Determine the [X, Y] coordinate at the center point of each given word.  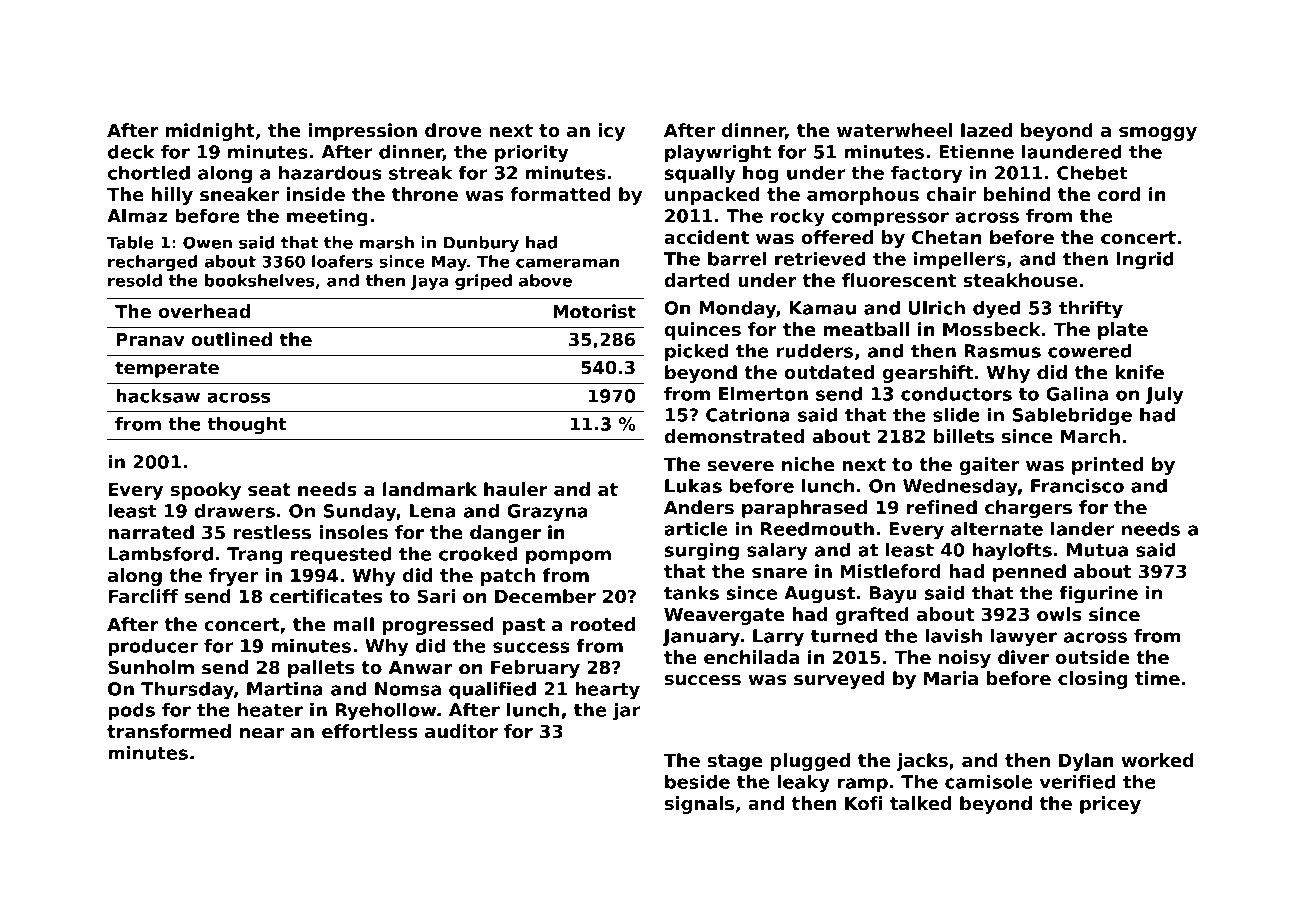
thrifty [1091, 310]
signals [699, 805]
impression [363, 132]
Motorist [594, 311]
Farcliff [143, 596]
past [523, 626]
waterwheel [895, 130]
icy [611, 132]
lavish [953, 636]
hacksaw [158, 396]
